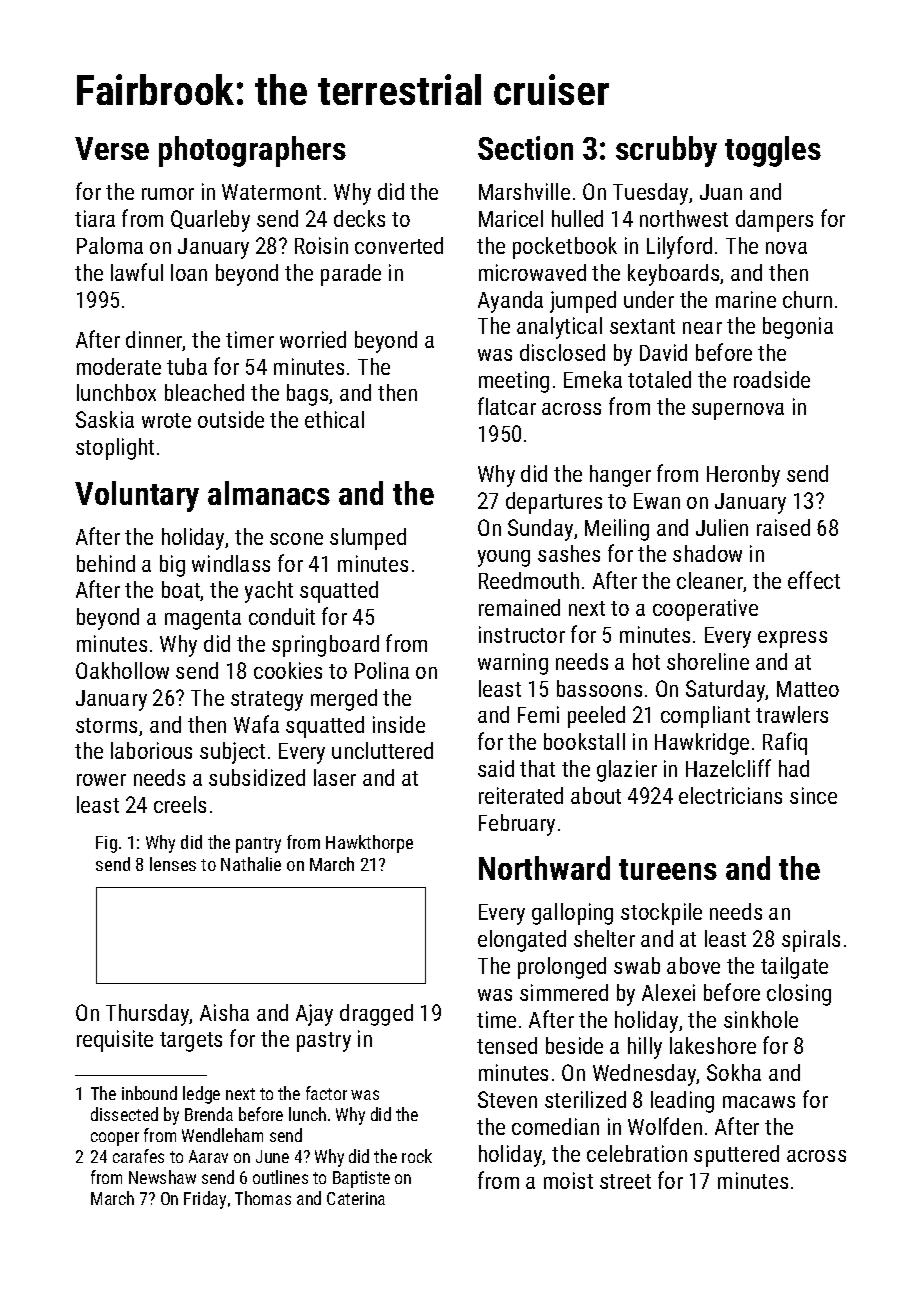 The image size is (924, 1311). I want to click on toggles, so click(773, 151).
